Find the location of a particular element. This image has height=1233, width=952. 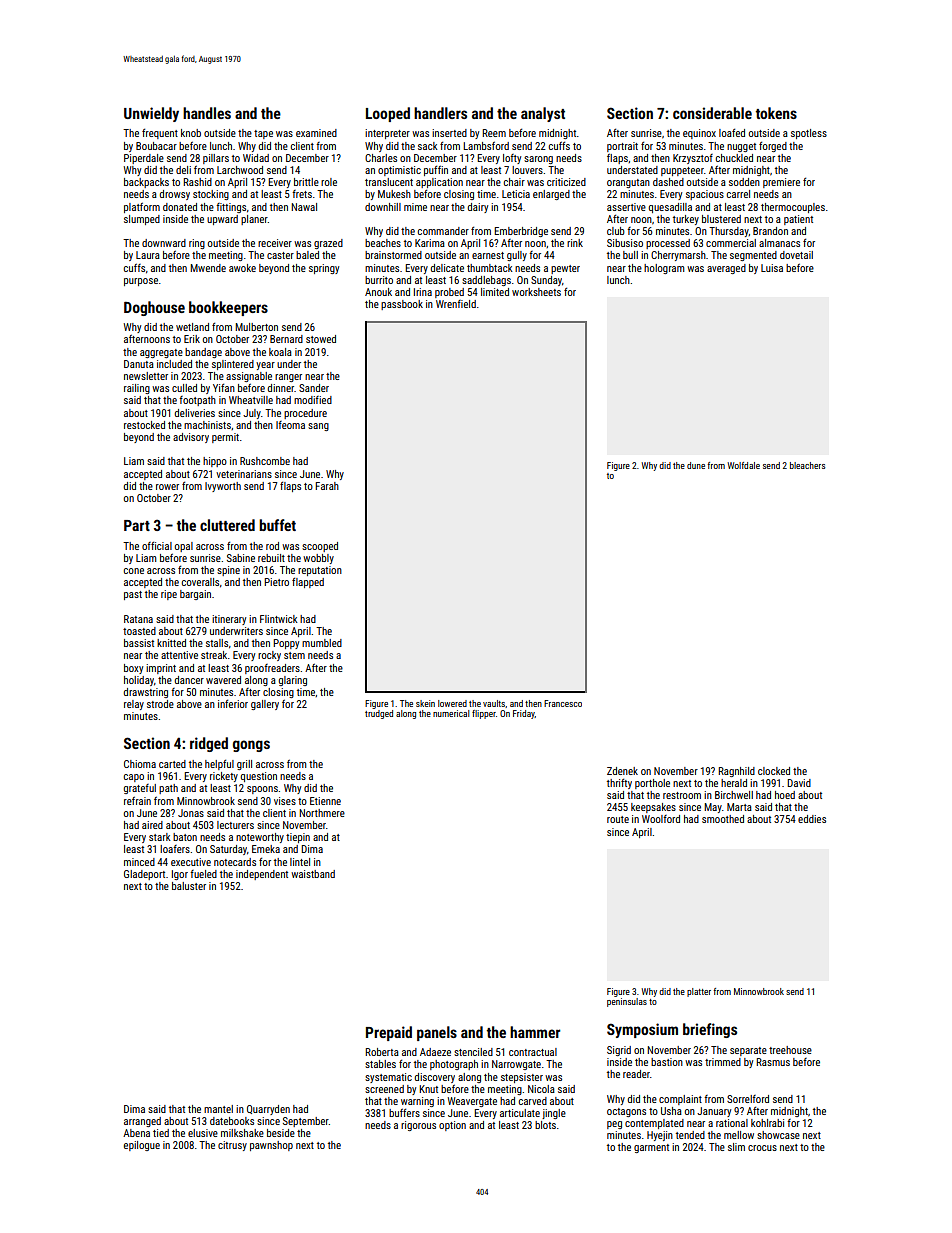

considerable is located at coordinates (712, 113).
